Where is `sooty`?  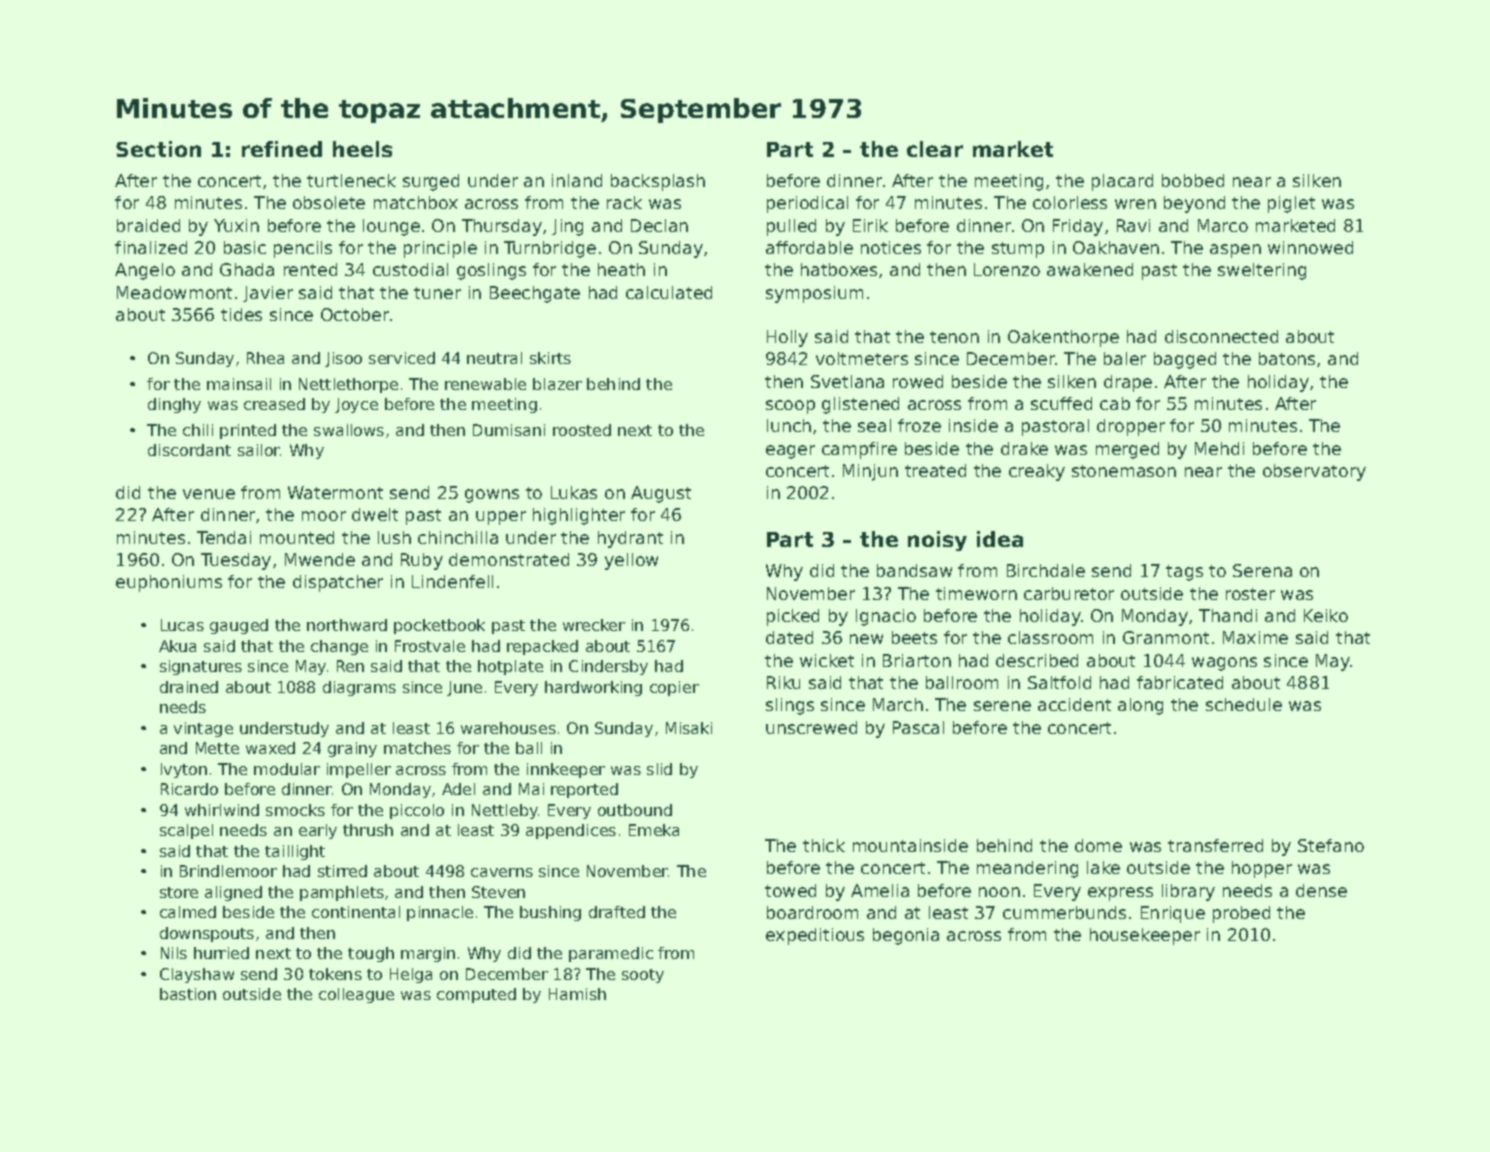
sooty is located at coordinates (643, 976).
